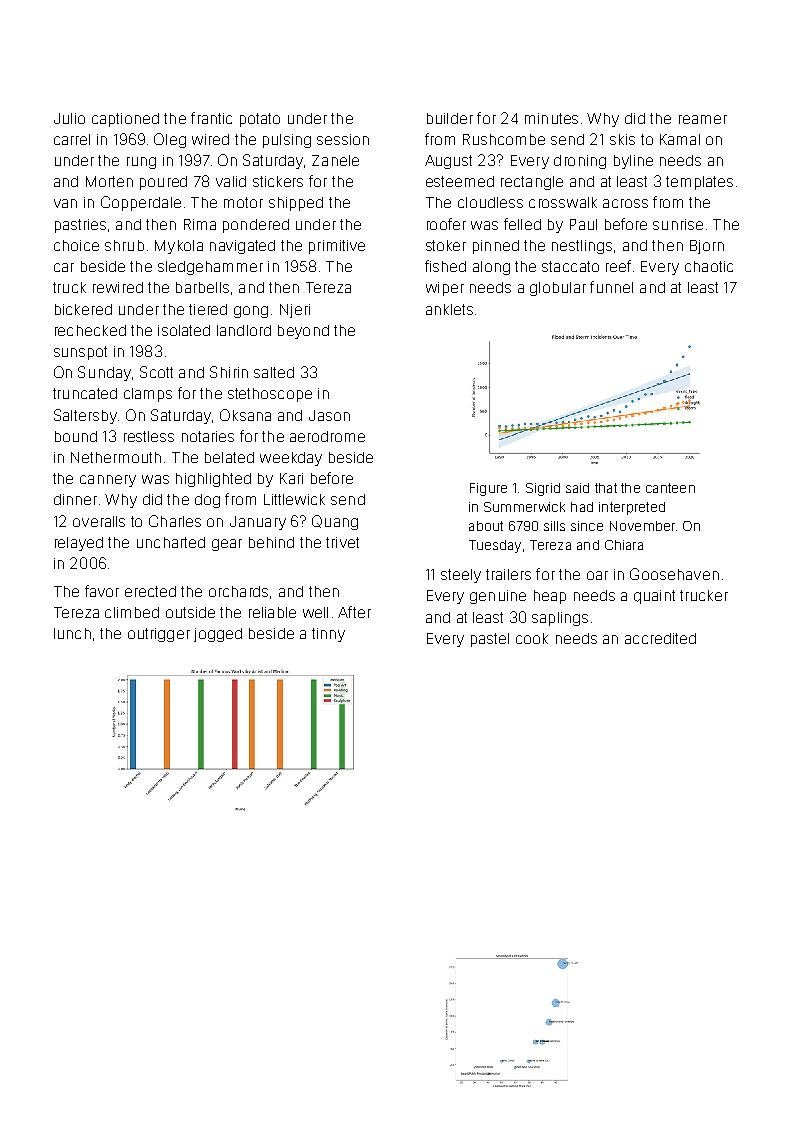  What do you see at coordinates (291, 478) in the screenshot?
I see `Kari` at bounding box center [291, 478].
